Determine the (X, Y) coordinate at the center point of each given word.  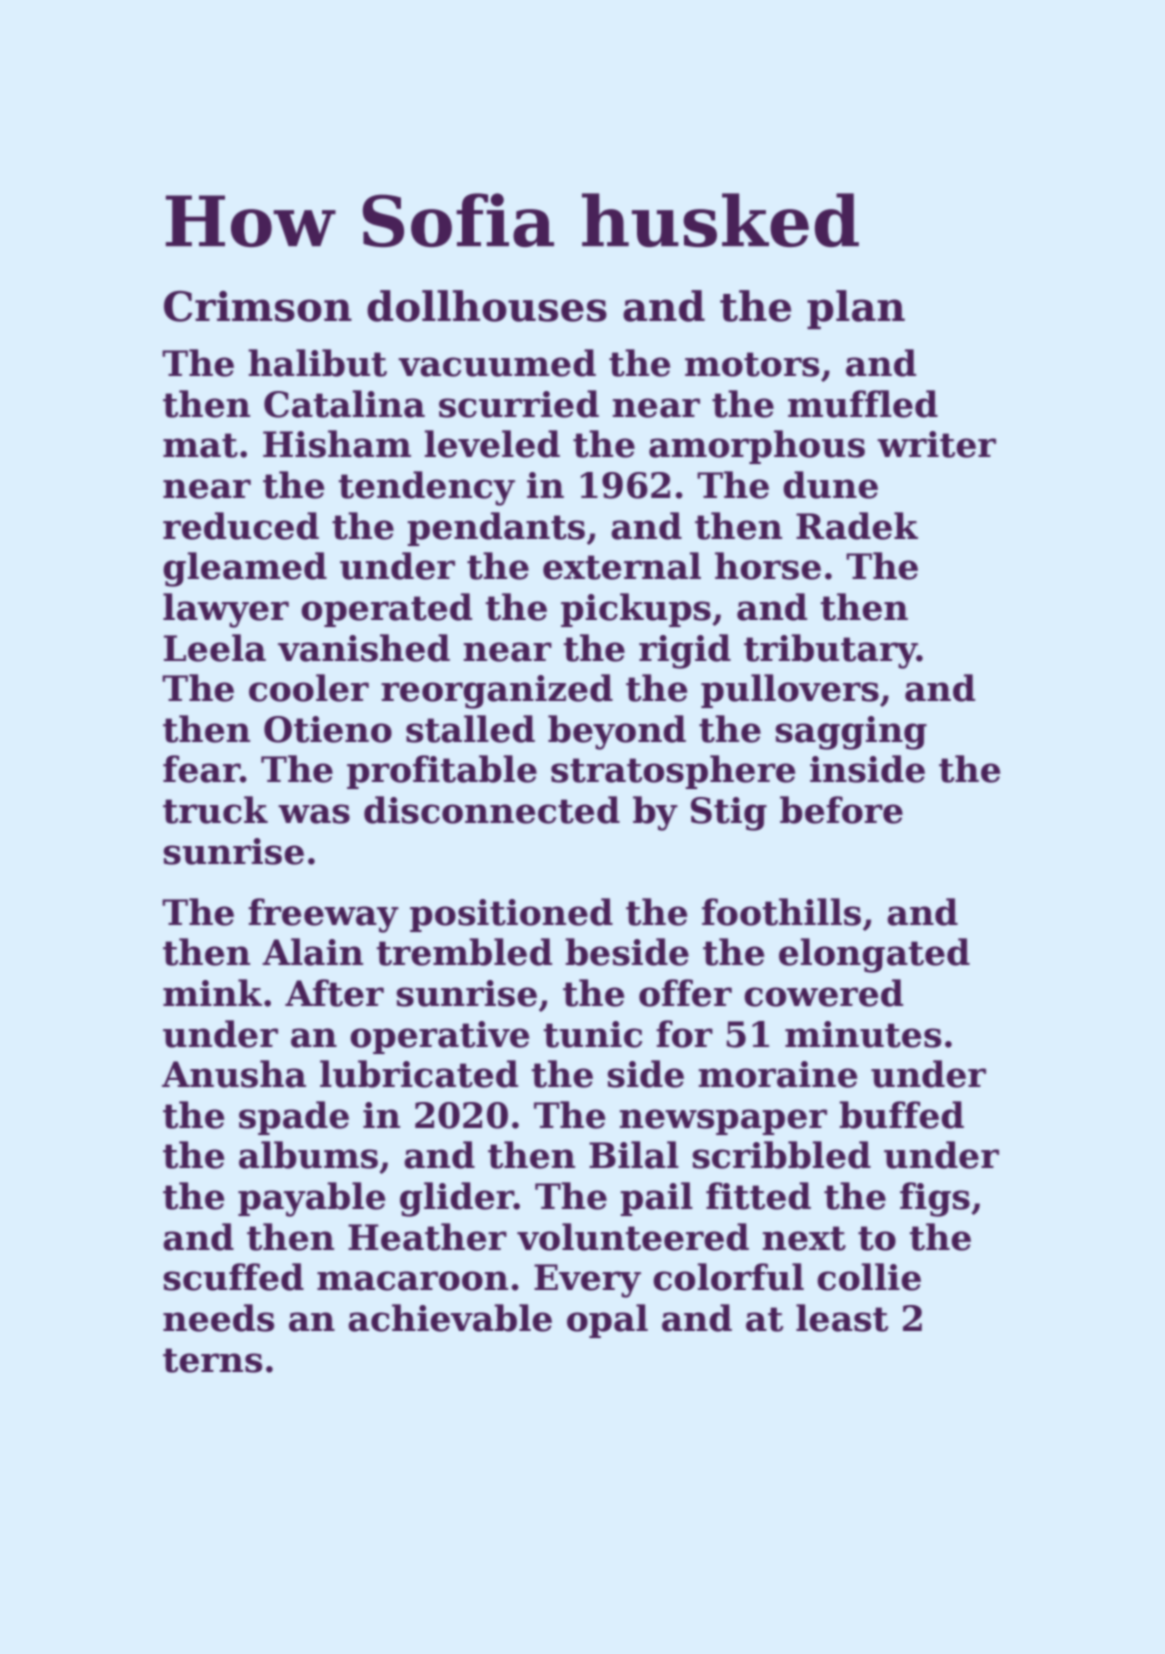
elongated (874, 955)
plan (856, 309)
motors (752, 364)
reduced (241, 526)
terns (212, 1360)
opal (607, 1321)
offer (685, 993)
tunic (592, 1034)
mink (212, 992)
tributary (830, 651)
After (334, 993)
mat (200, 445)
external (622, 566)
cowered (823, 993)
